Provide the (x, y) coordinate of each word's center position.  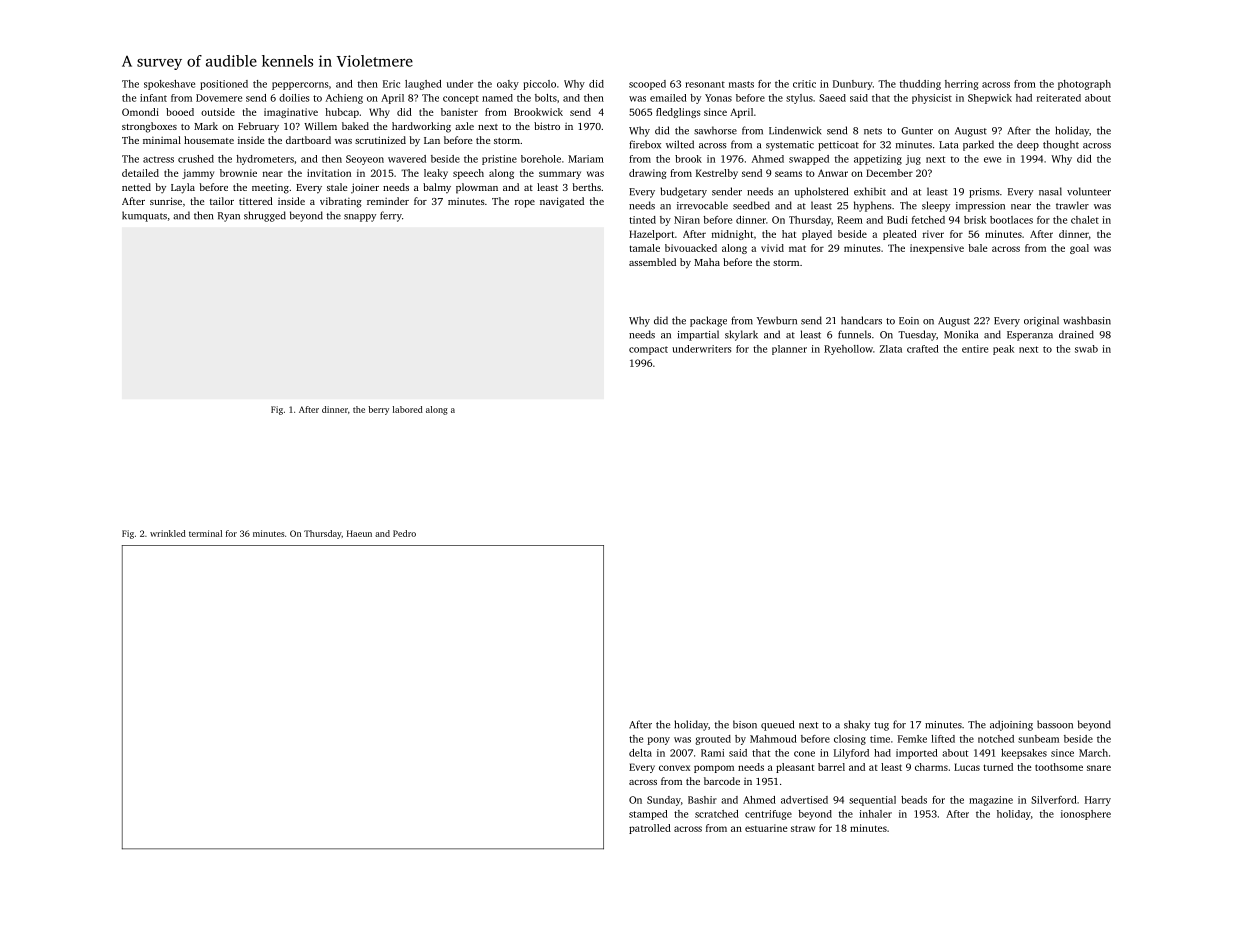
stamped (648, 815)
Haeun (359, 533)
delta (640, 753)
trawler (1072, 205)
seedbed (751, 205)
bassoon (1055, 724)
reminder (388, 201)
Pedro (404, 533)
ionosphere (1086, 815)
